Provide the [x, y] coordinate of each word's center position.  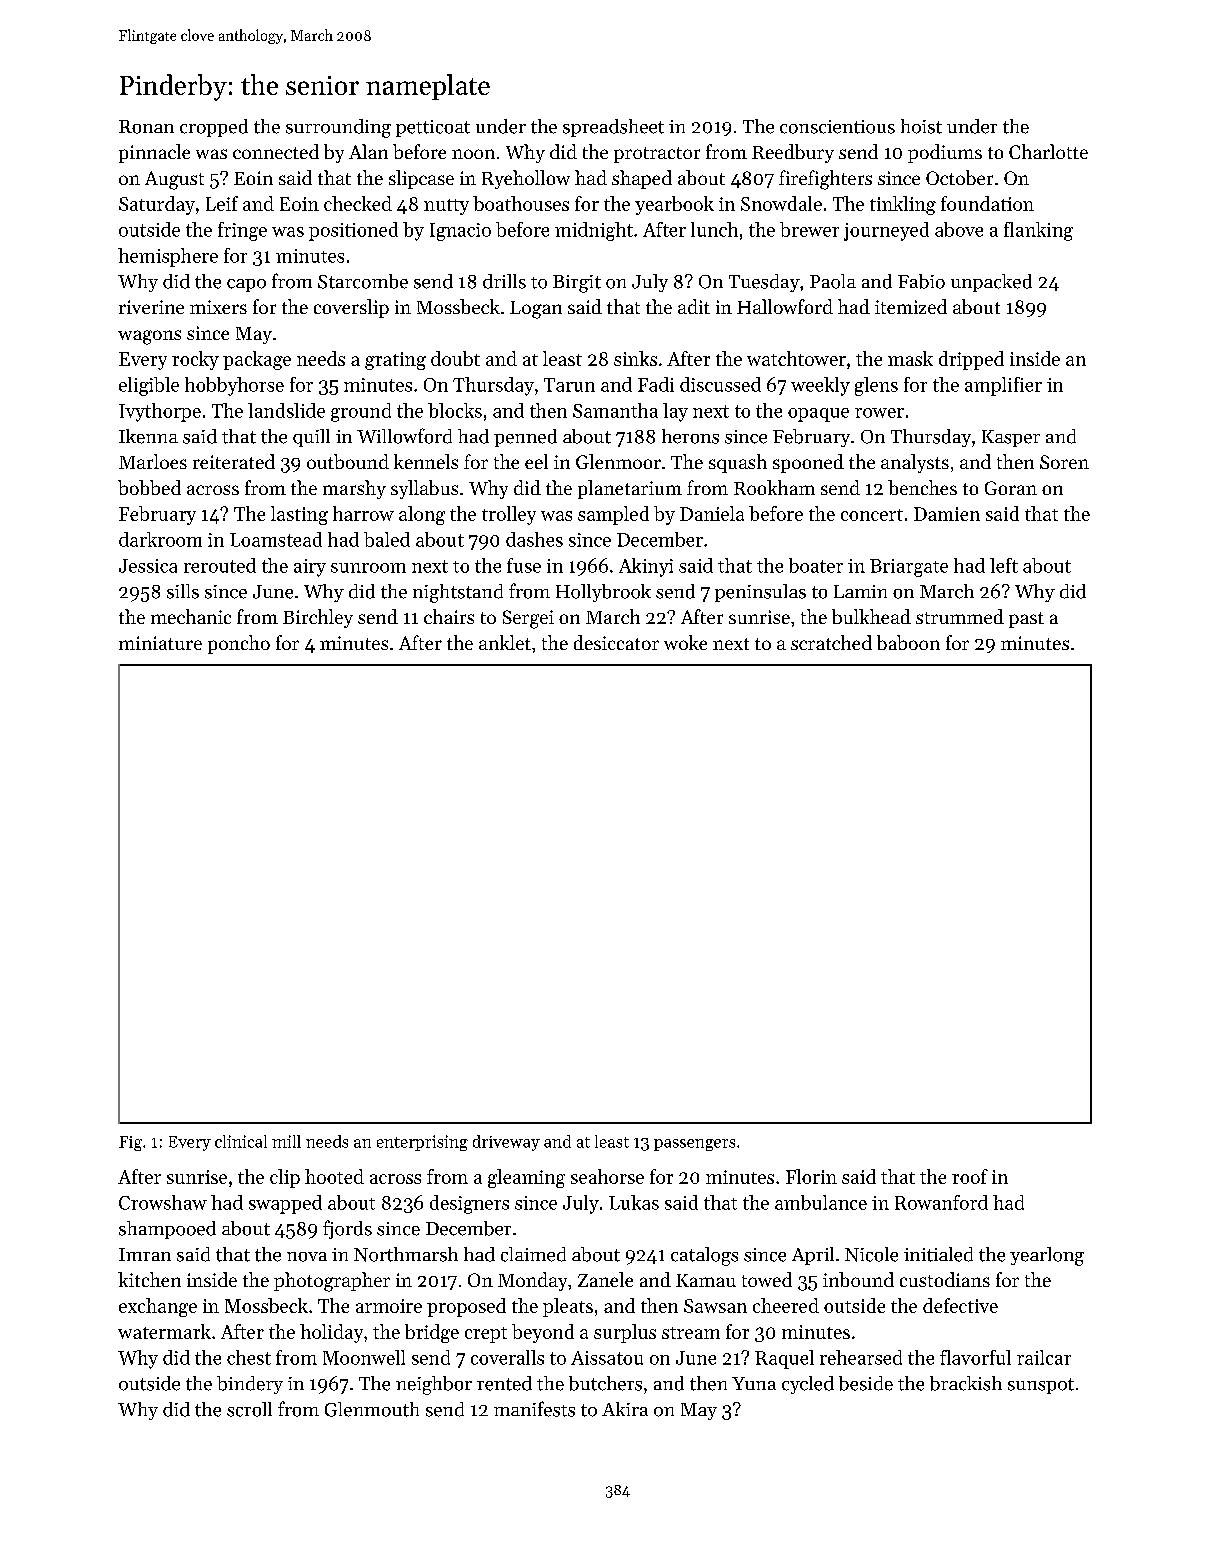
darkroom [160, 539]
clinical [241, 1141]
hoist [921, 126]
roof [970, 1176]
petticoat [433, 128]
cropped [214, 128]
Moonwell [364, 1357]
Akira [625, 1409]
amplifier [1003, 386]
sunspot [1041, 1386]
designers [469, 1204]
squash [738, 463]
